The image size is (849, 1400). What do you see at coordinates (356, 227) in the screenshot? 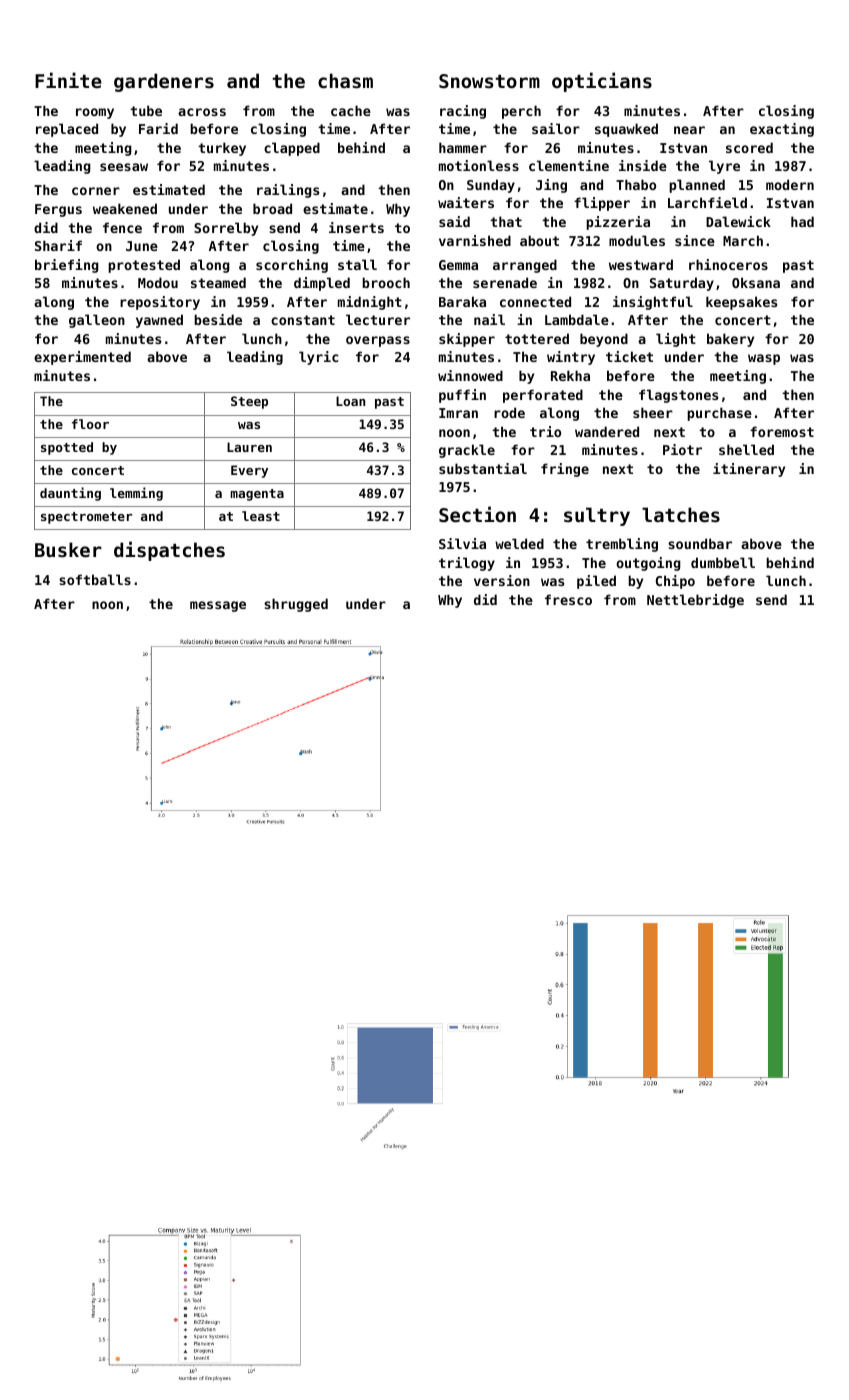
I see `inserts` at bounding box center [356, 227].
